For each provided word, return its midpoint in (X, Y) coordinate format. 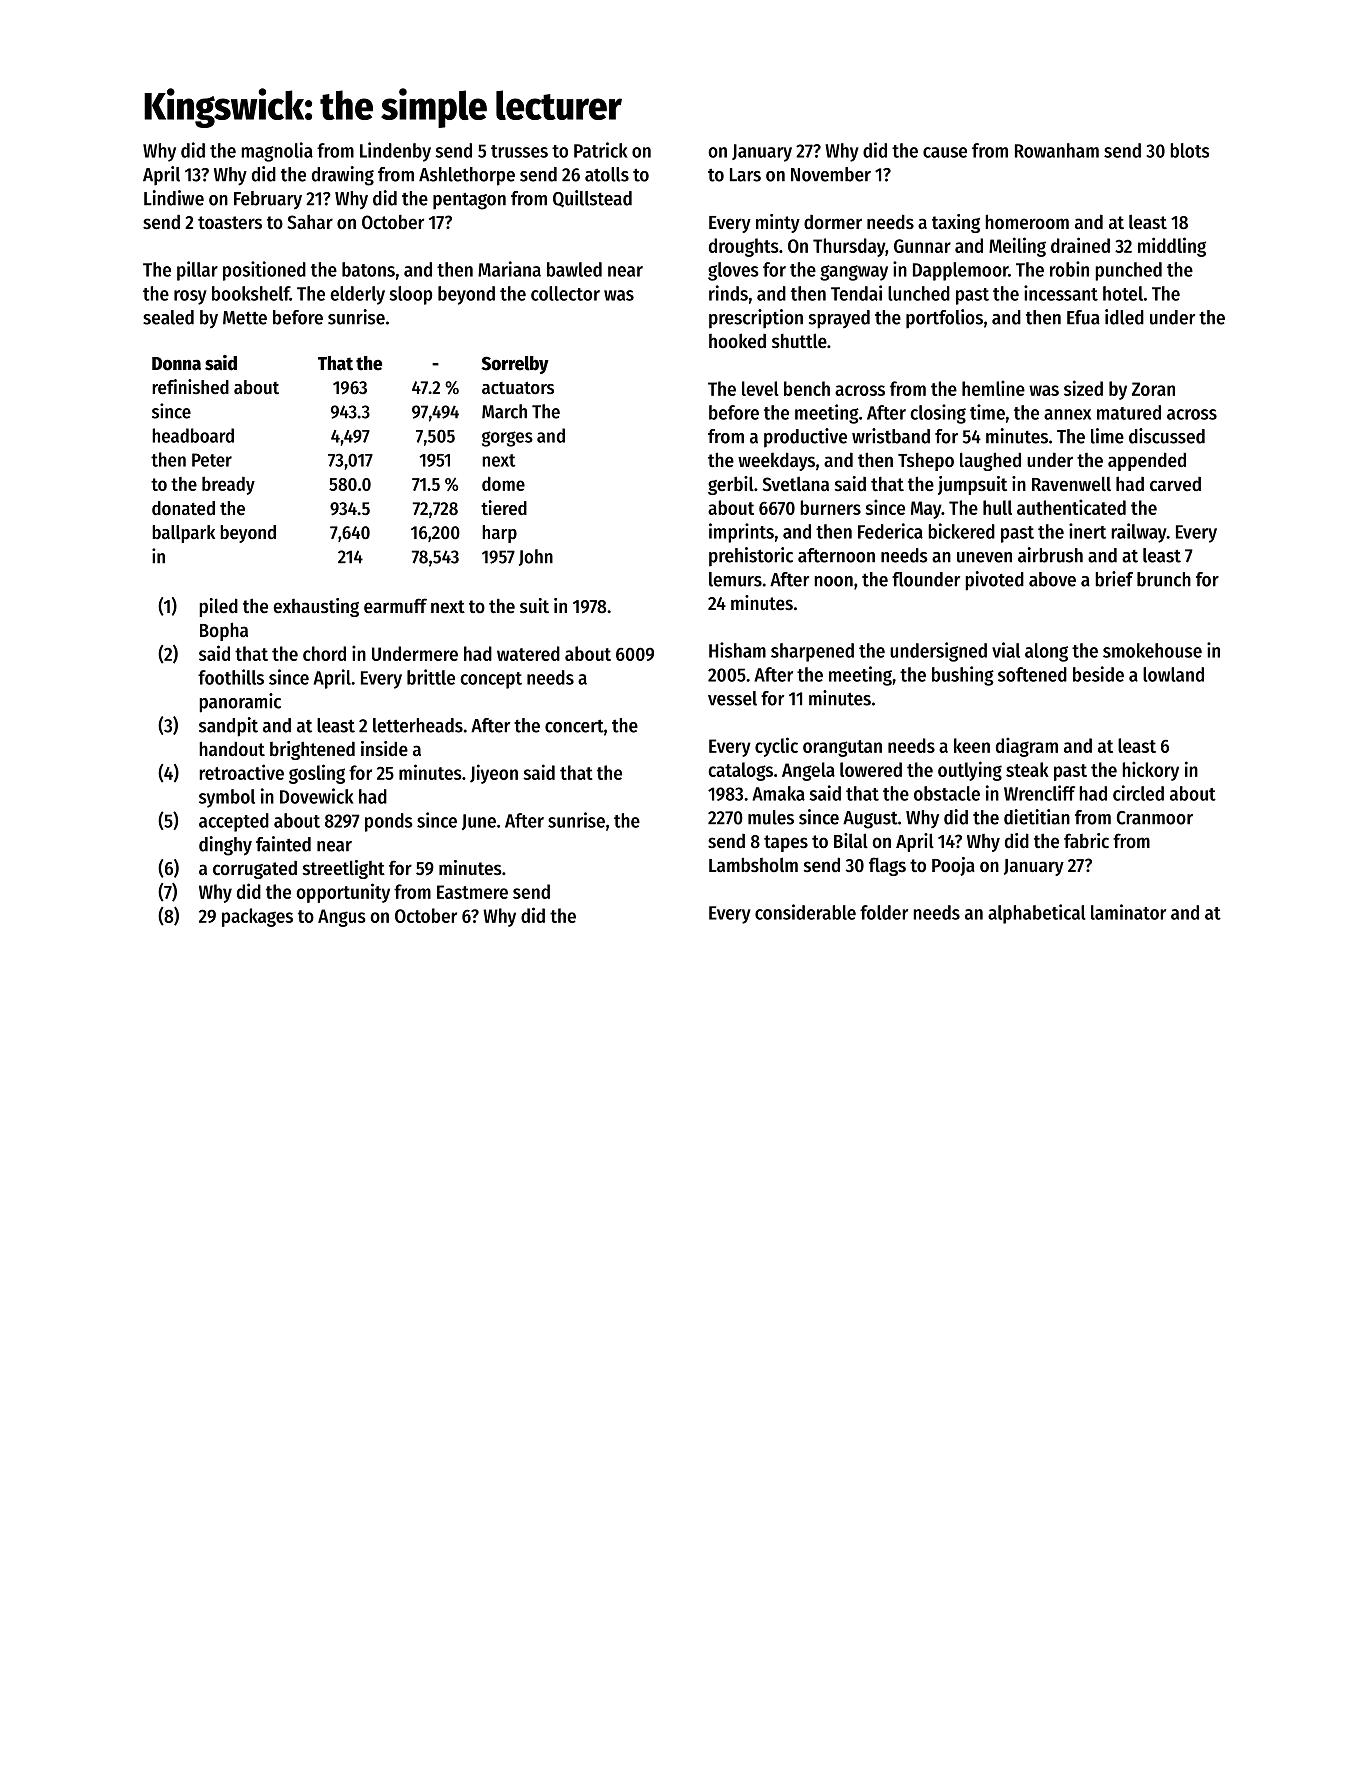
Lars (745, 175)
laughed (990, 461)
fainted (283, 844)
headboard (193, 435)
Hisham (737, 650)
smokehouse (1152, 650)
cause (945, 152)
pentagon (469, 201)
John (536, 557)
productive (805, 438)
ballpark (183, 534)
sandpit (228, 727)
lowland (1173, 674)
